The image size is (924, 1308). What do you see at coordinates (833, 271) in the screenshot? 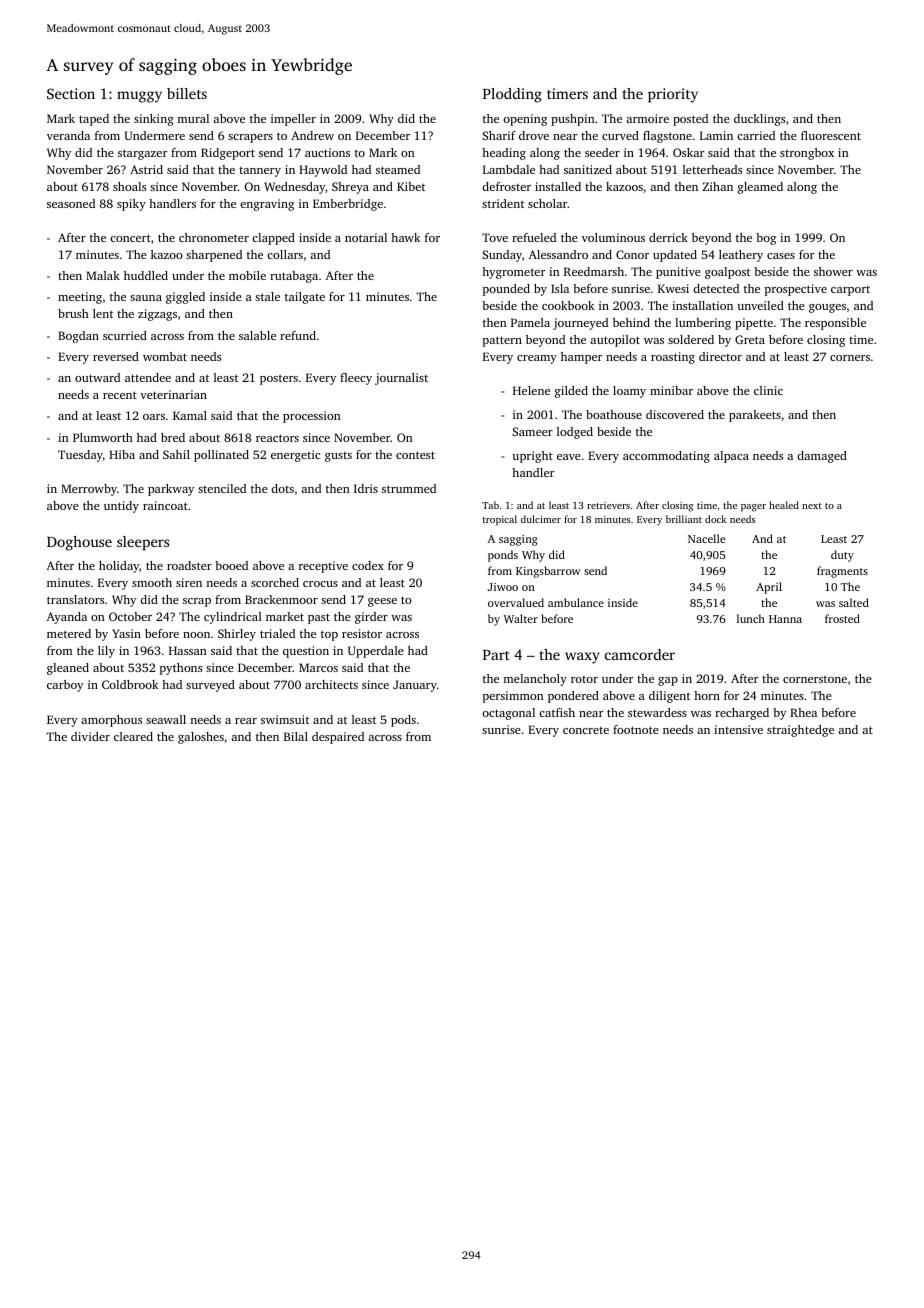
I see `shower` at bounding box center [833, 271].
